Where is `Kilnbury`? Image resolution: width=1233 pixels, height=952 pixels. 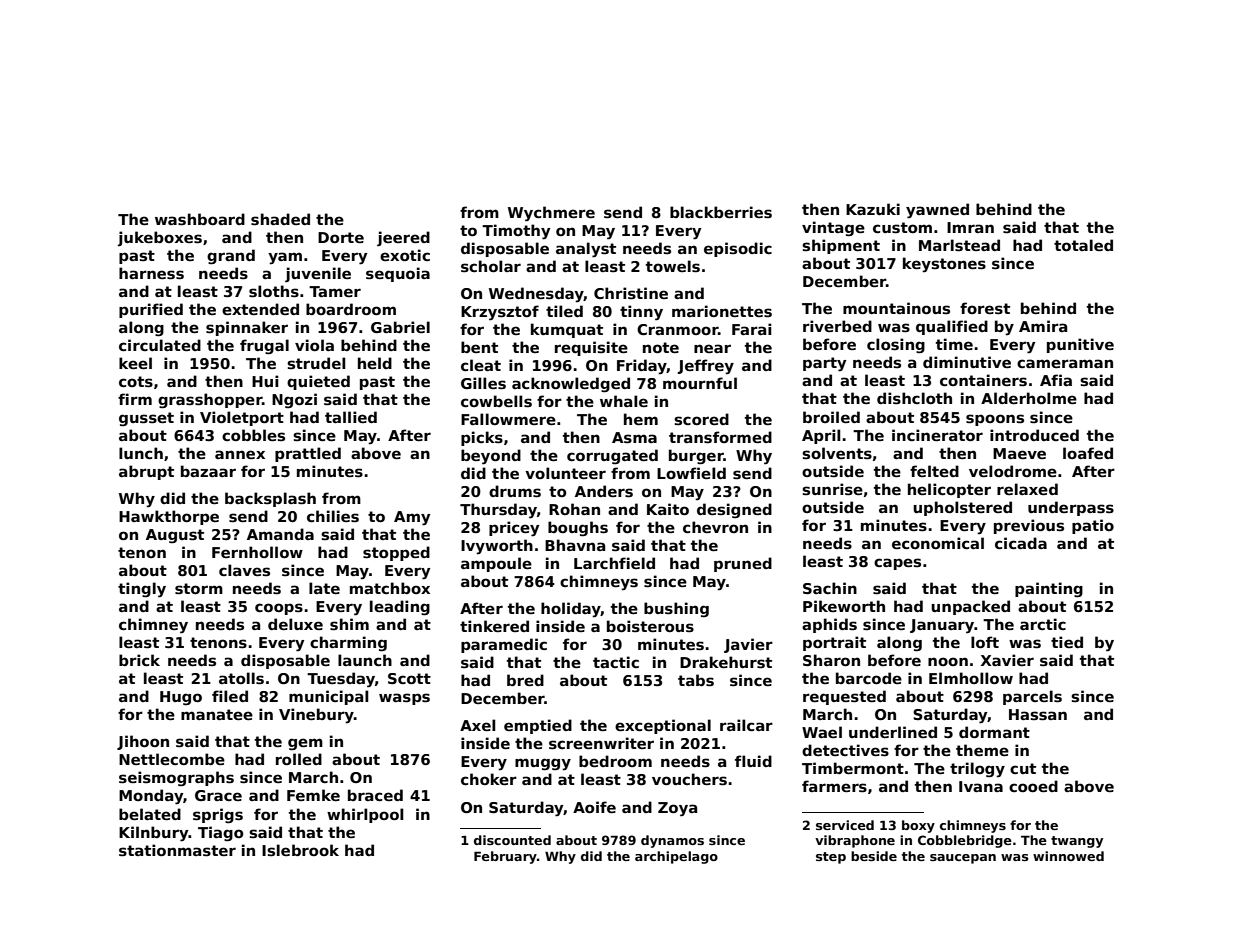
Kilnbury is located at coordinates (154, 834).
